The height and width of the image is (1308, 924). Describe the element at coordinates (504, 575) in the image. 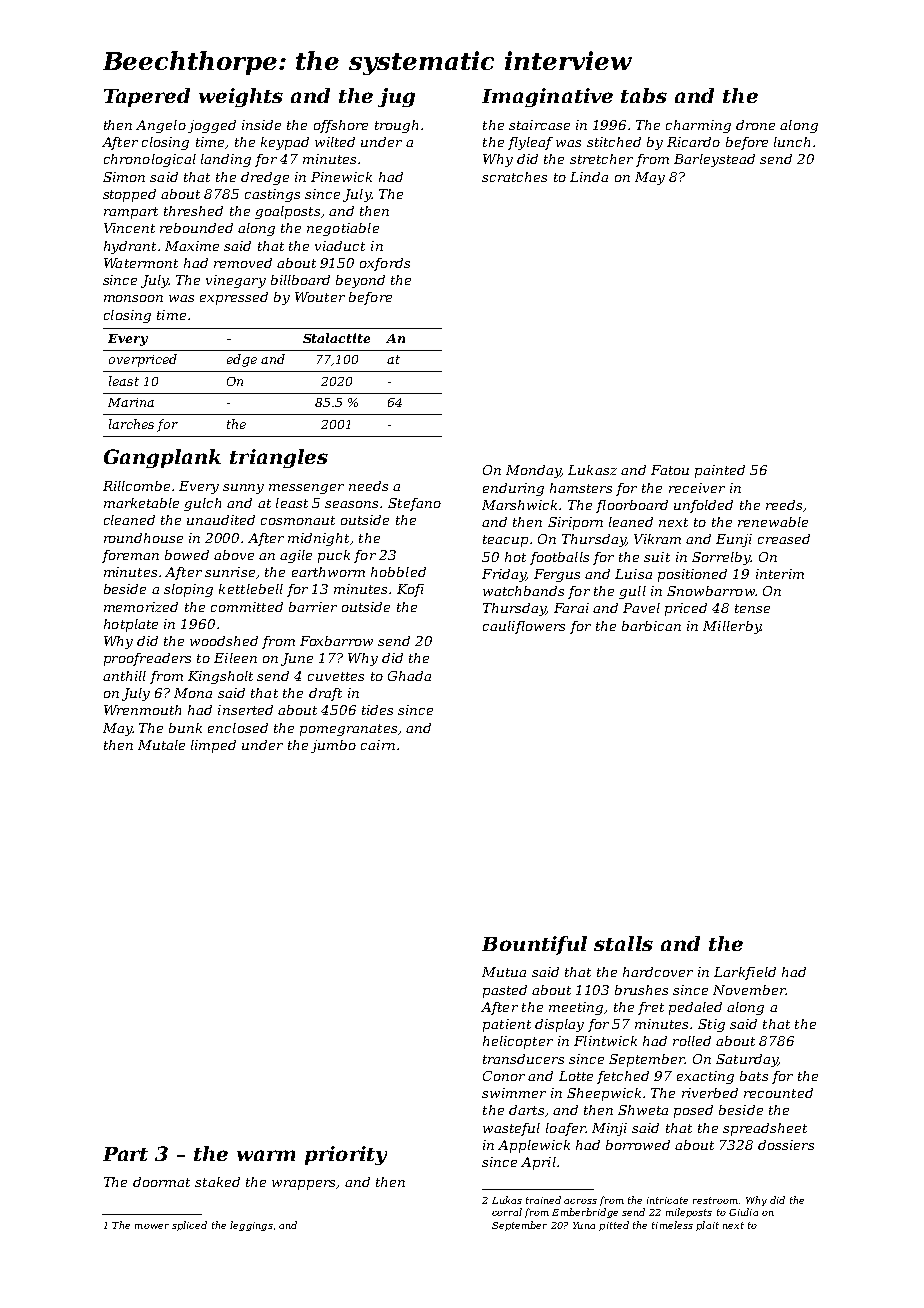

I see `Friday` at that location.
